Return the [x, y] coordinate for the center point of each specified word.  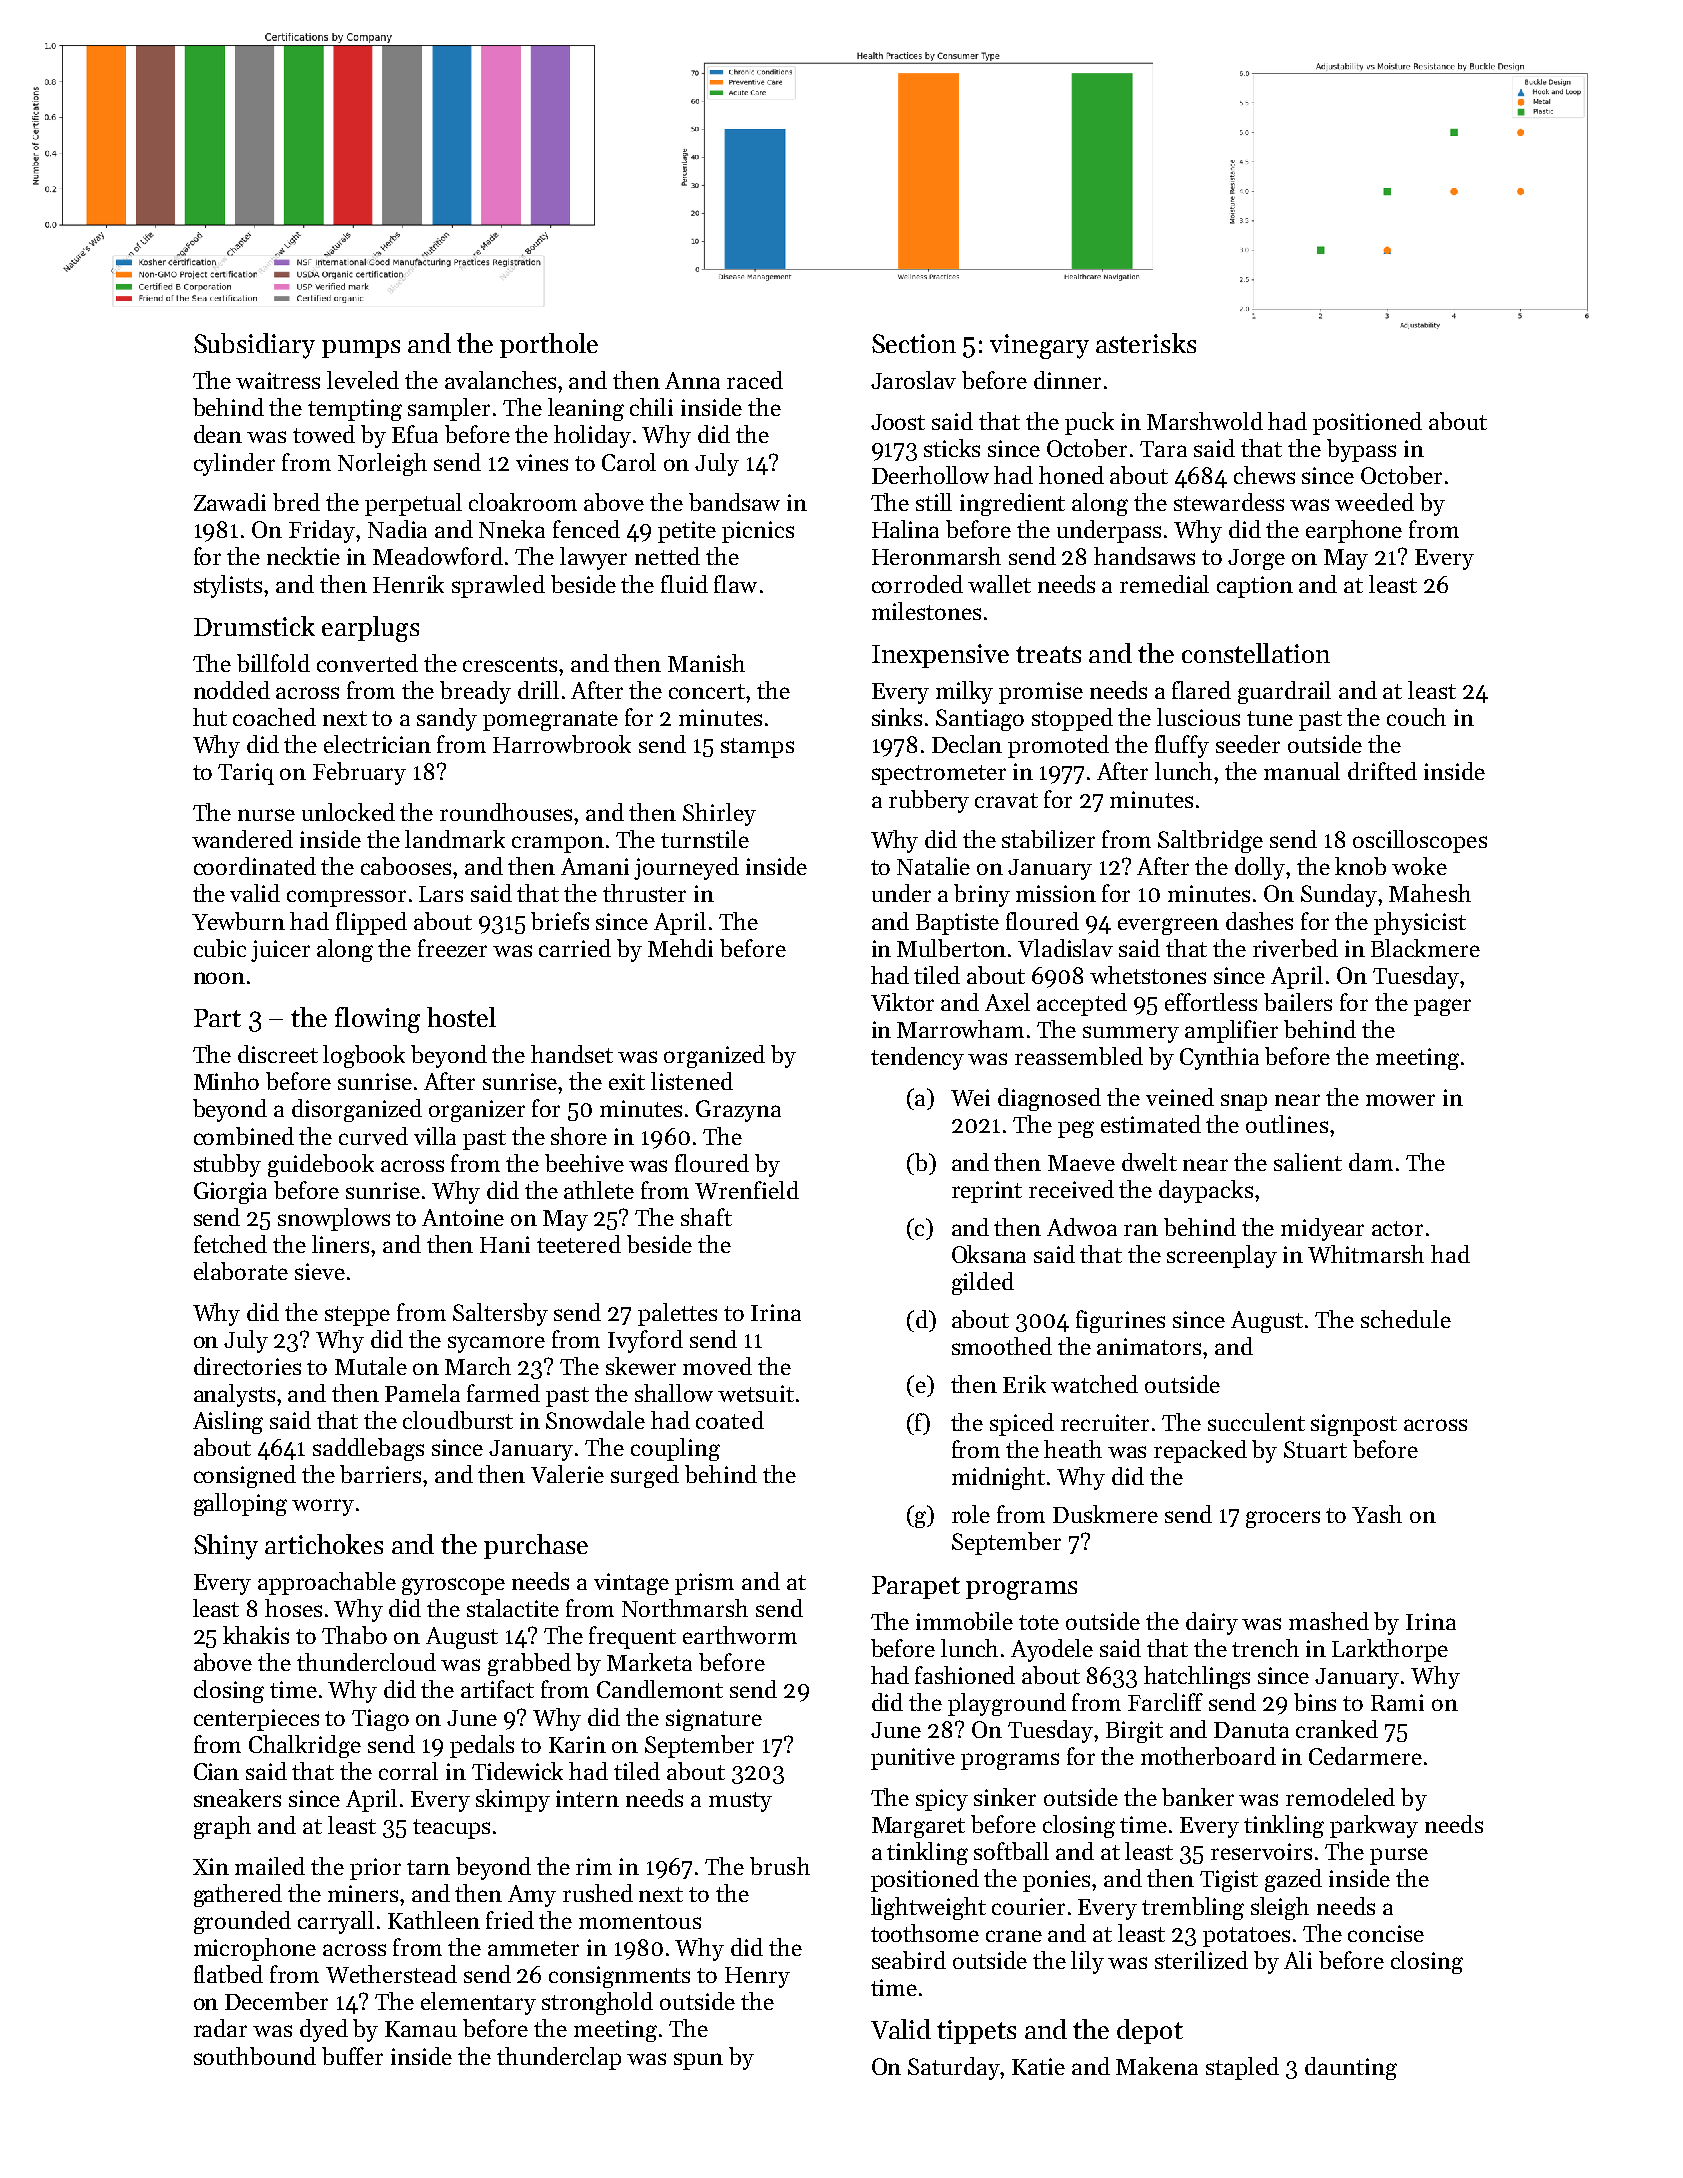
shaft [706, 1217]
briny [982, 895]
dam [1371, 1162]
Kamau [421, 2029]
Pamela [422, 1393]
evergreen [1168, 926]
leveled [363, 380]
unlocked [348, 812]
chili [651, 407]
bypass [1361, 450]
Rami [1397, 1702]
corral [408, 1771]
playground [1007, 1704]
